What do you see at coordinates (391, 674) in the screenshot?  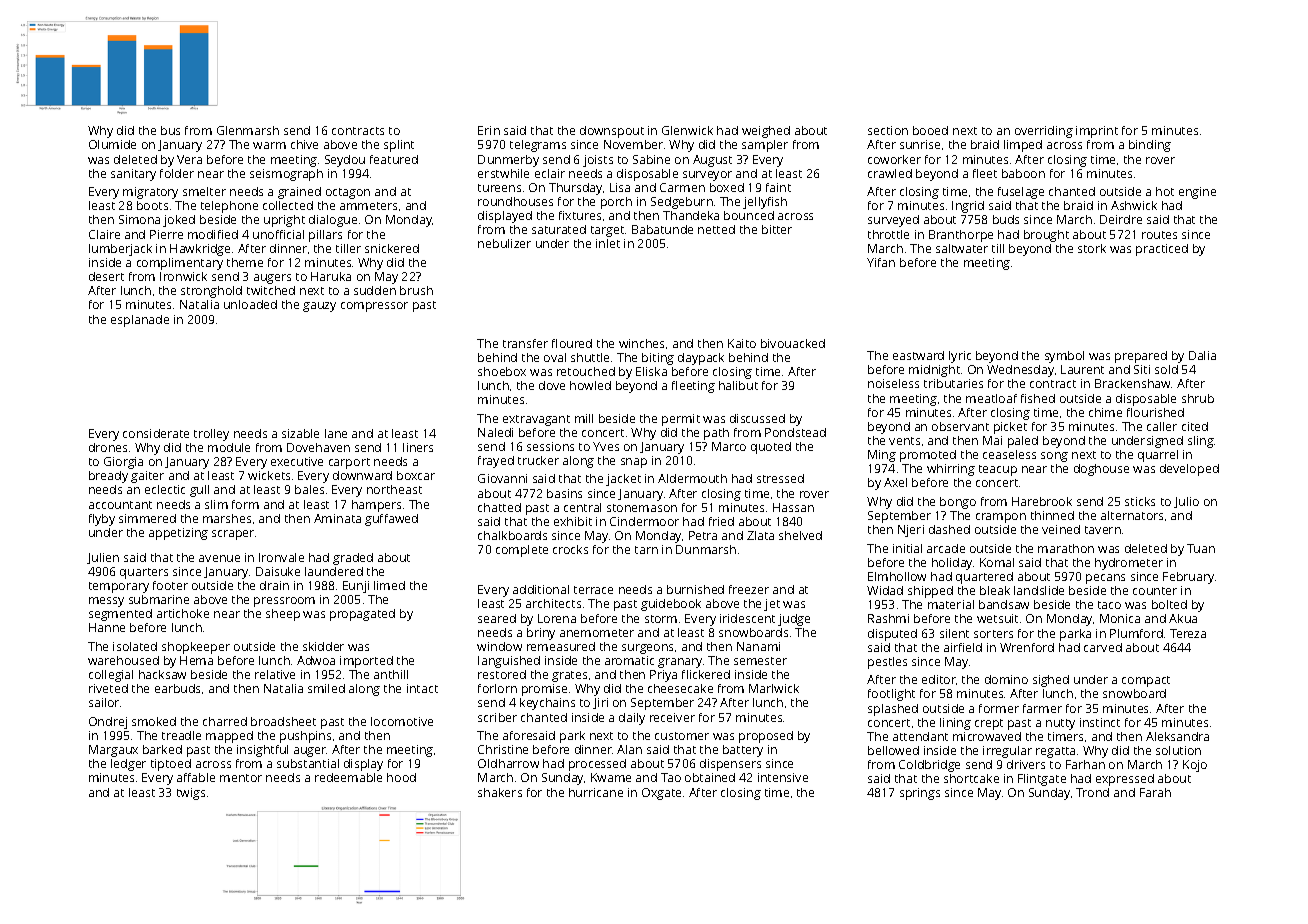 I see `anthill` at bounding box center [391, 674].
